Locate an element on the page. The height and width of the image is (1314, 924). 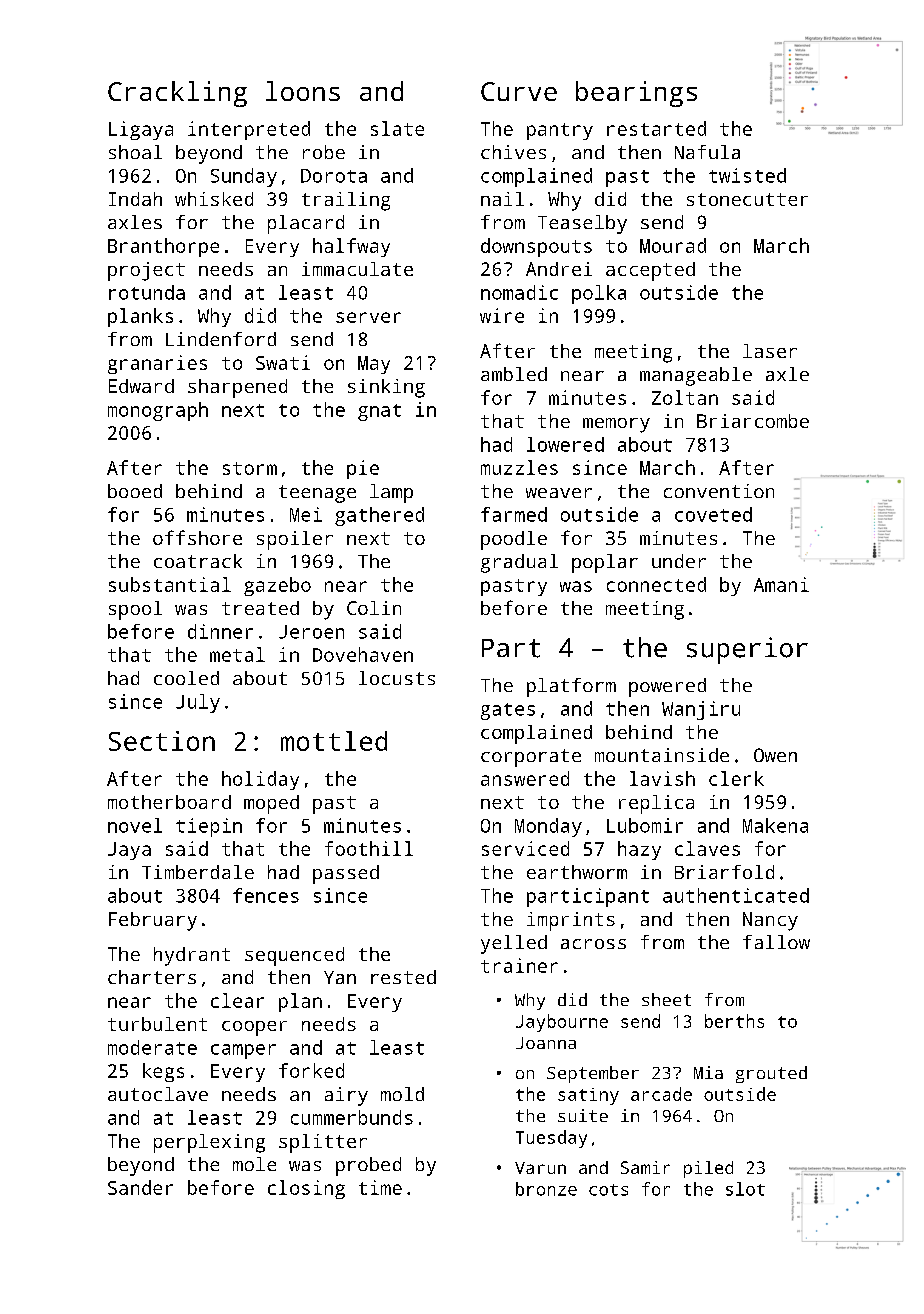
replica is located at coordinates (656, 804).
